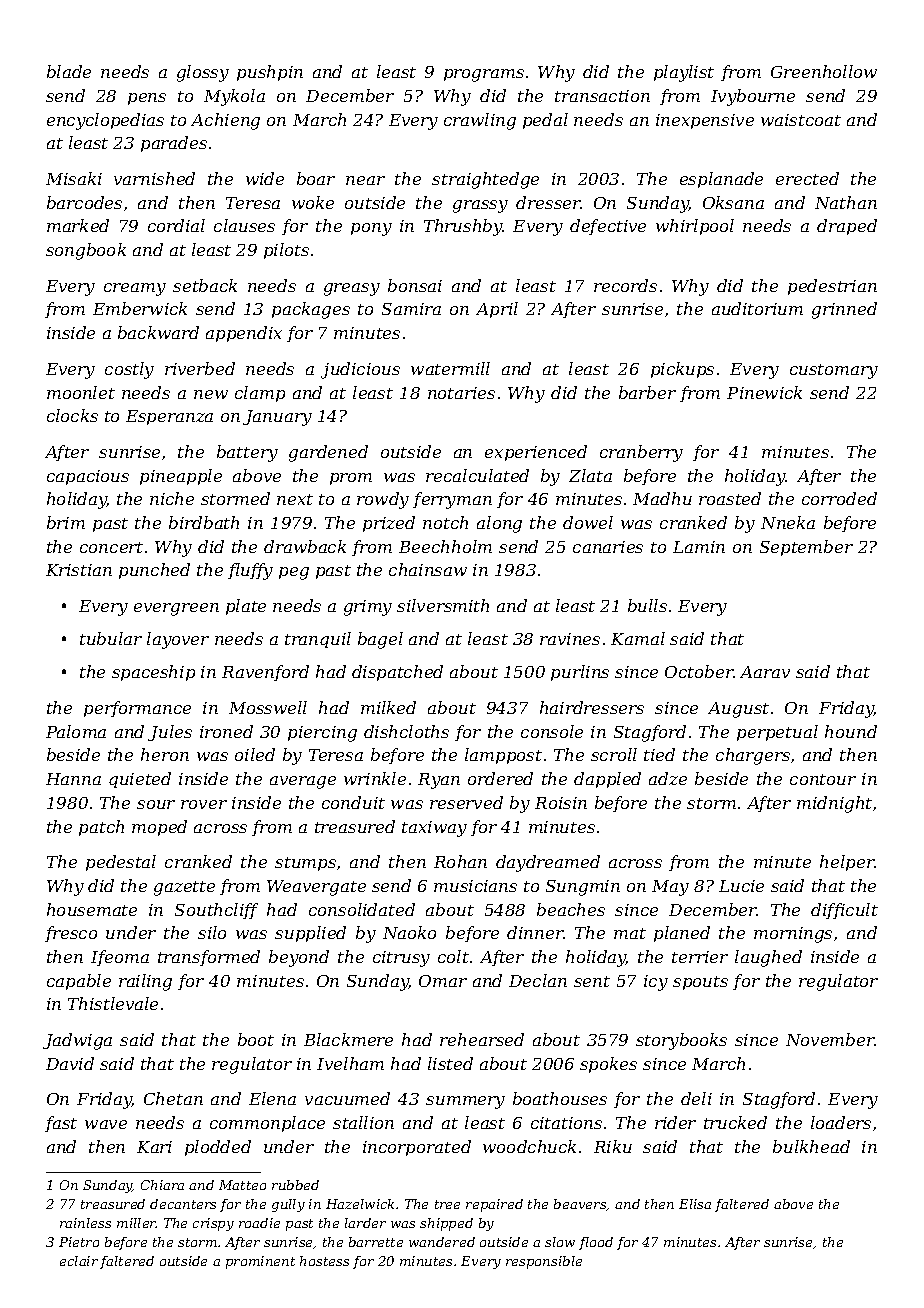 This page has width=924, height=1308. What do you see at coordinates (69, 71) in the page?
I see `blade` at bounding box center [69, 71].
